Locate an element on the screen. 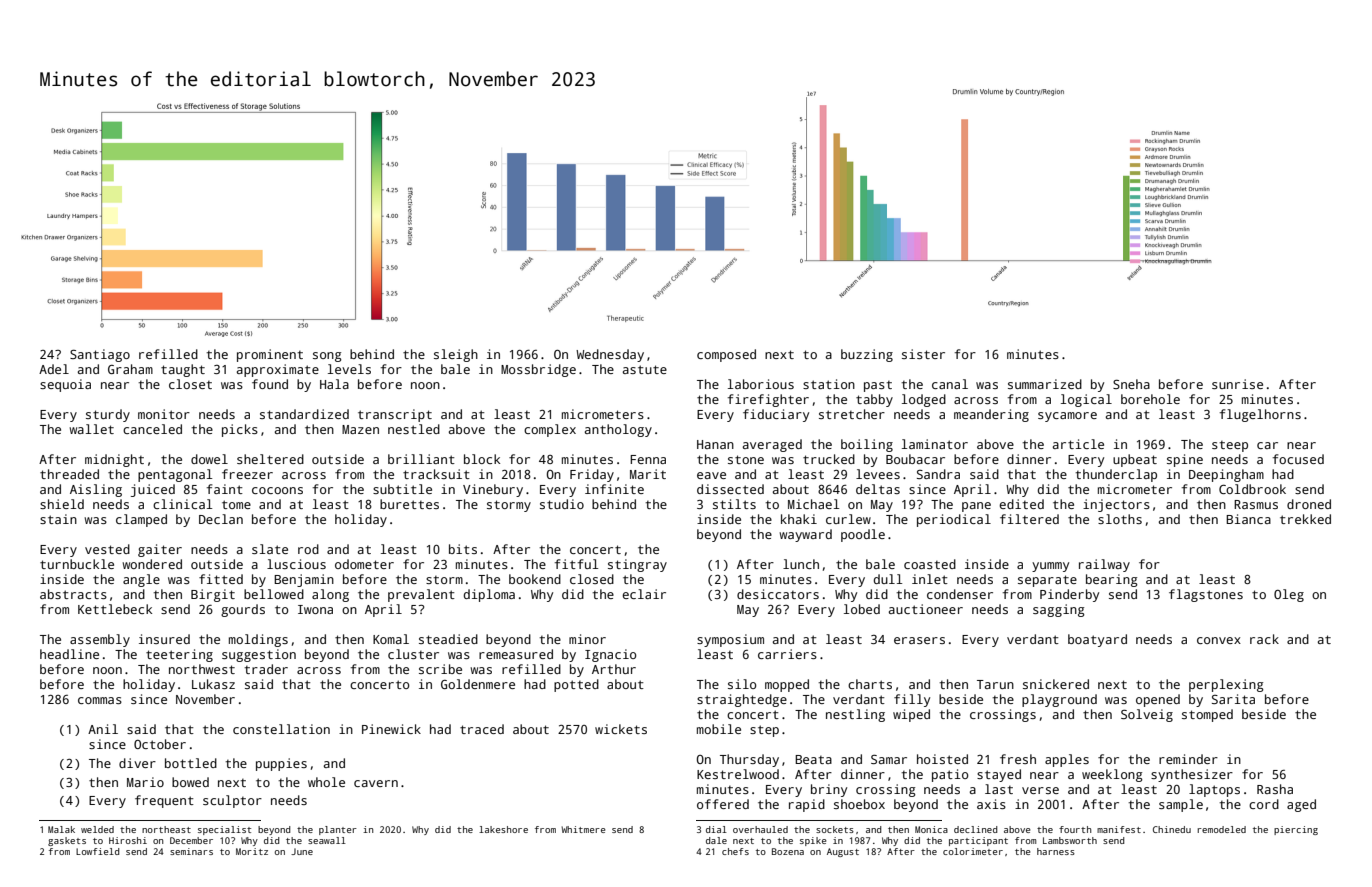 The image size is (1372, 887). perplexing is located at coordinates (1226, 685).
